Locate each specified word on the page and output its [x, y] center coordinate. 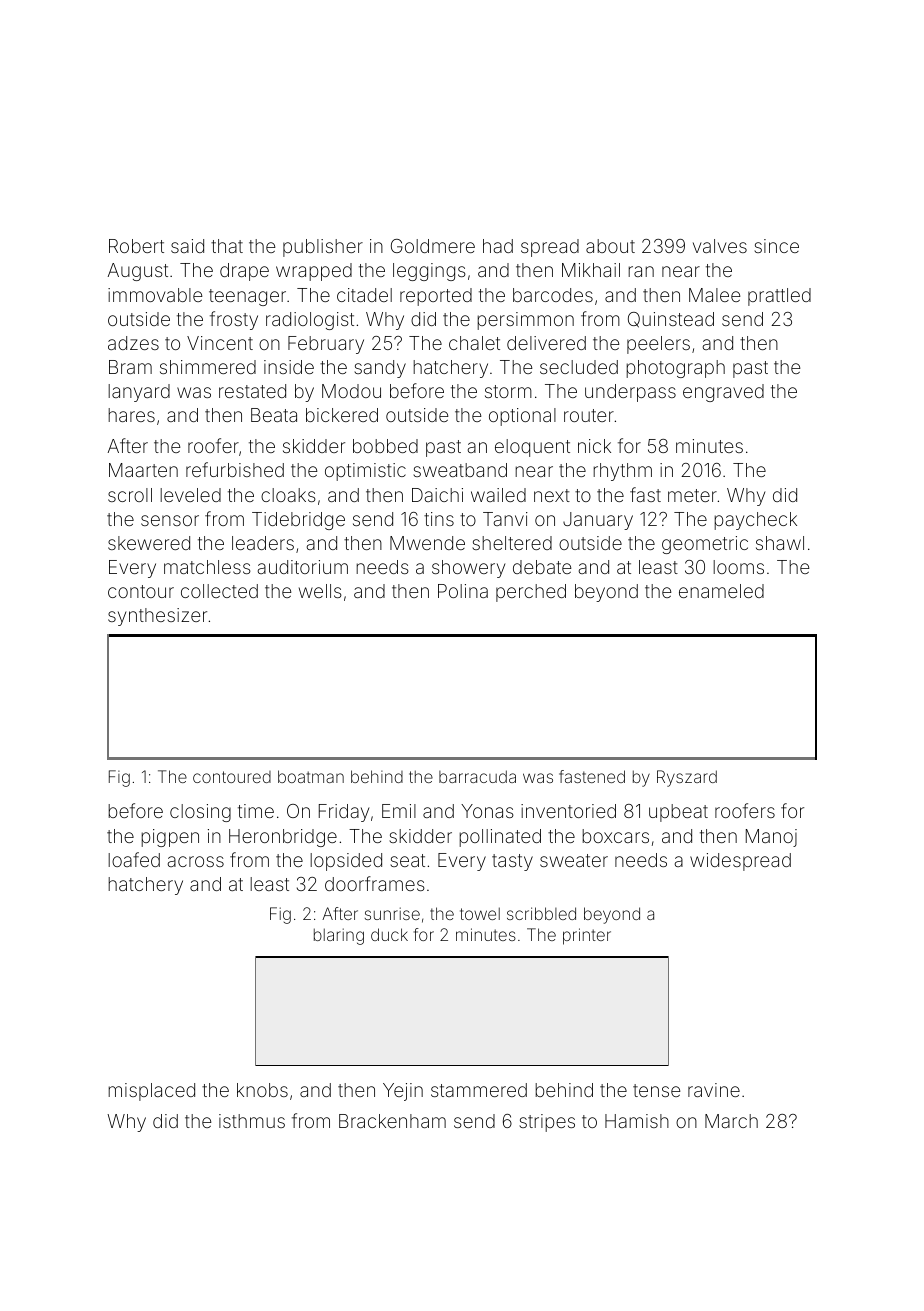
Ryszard [687, 778]
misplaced [151, 1092]
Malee [714, 295]
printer [587, 936]
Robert [136, 246]
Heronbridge [283, 838]
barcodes [553, 295]
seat [407, 860]
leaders [263, 543]
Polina [463, 591]
